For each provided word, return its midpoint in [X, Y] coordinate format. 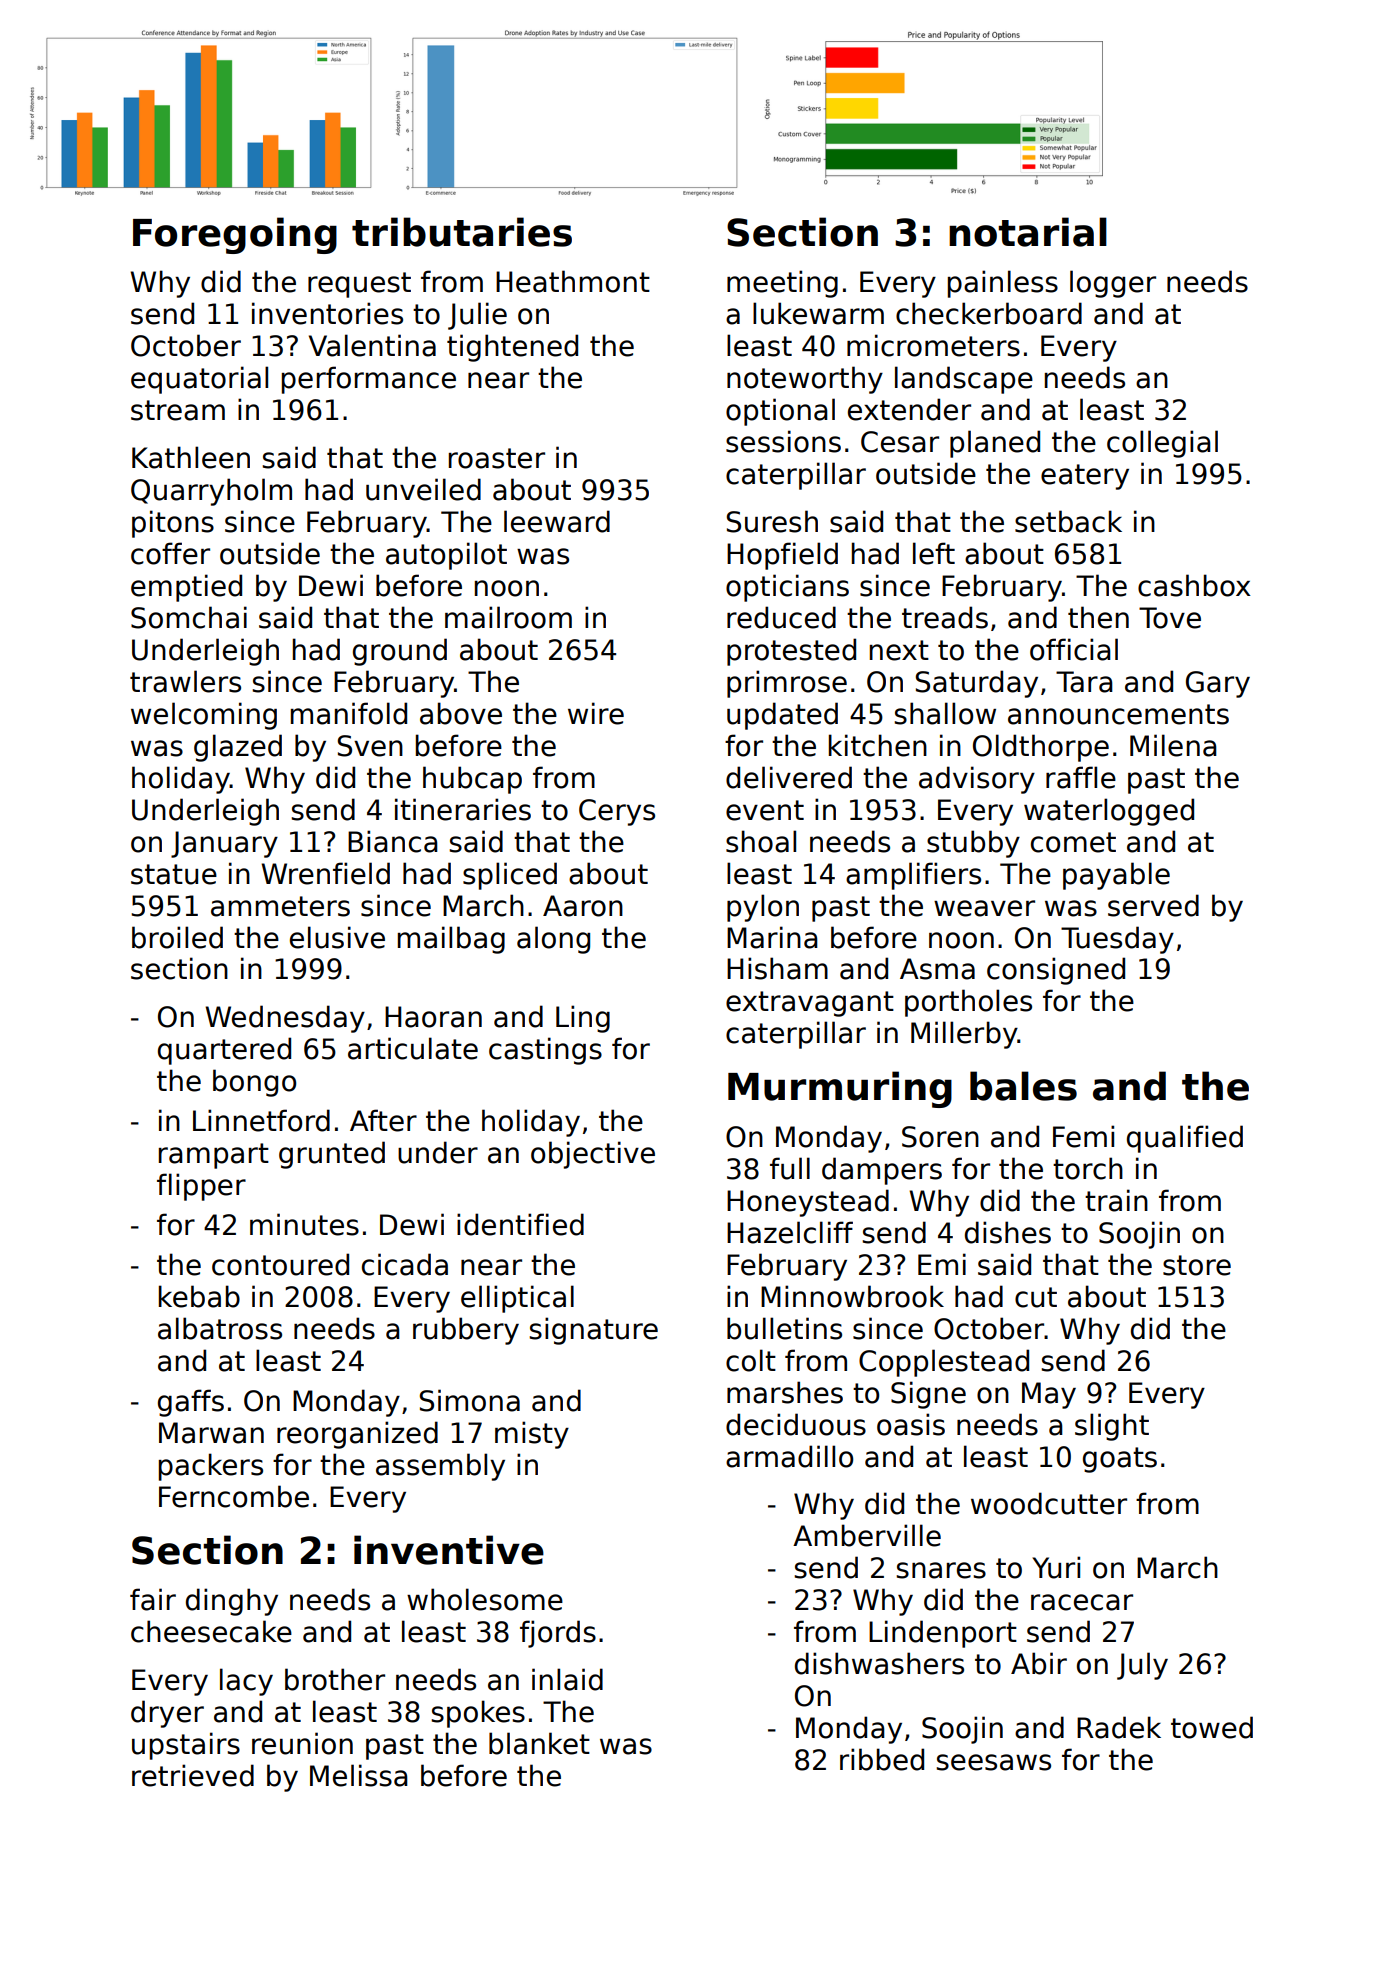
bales [1023, 1086]
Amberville [867, 1535]
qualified [1185, 1139]
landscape [964, 380]
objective [593, 1155]
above [461, 713]
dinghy [232, 1602]
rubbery [466, 1331]
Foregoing [235, 235]
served [1153, 905]
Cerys [617, 812]
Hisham [777, 968]
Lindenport [943, 1634]
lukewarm [818, 313]
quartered [224, 1051]
